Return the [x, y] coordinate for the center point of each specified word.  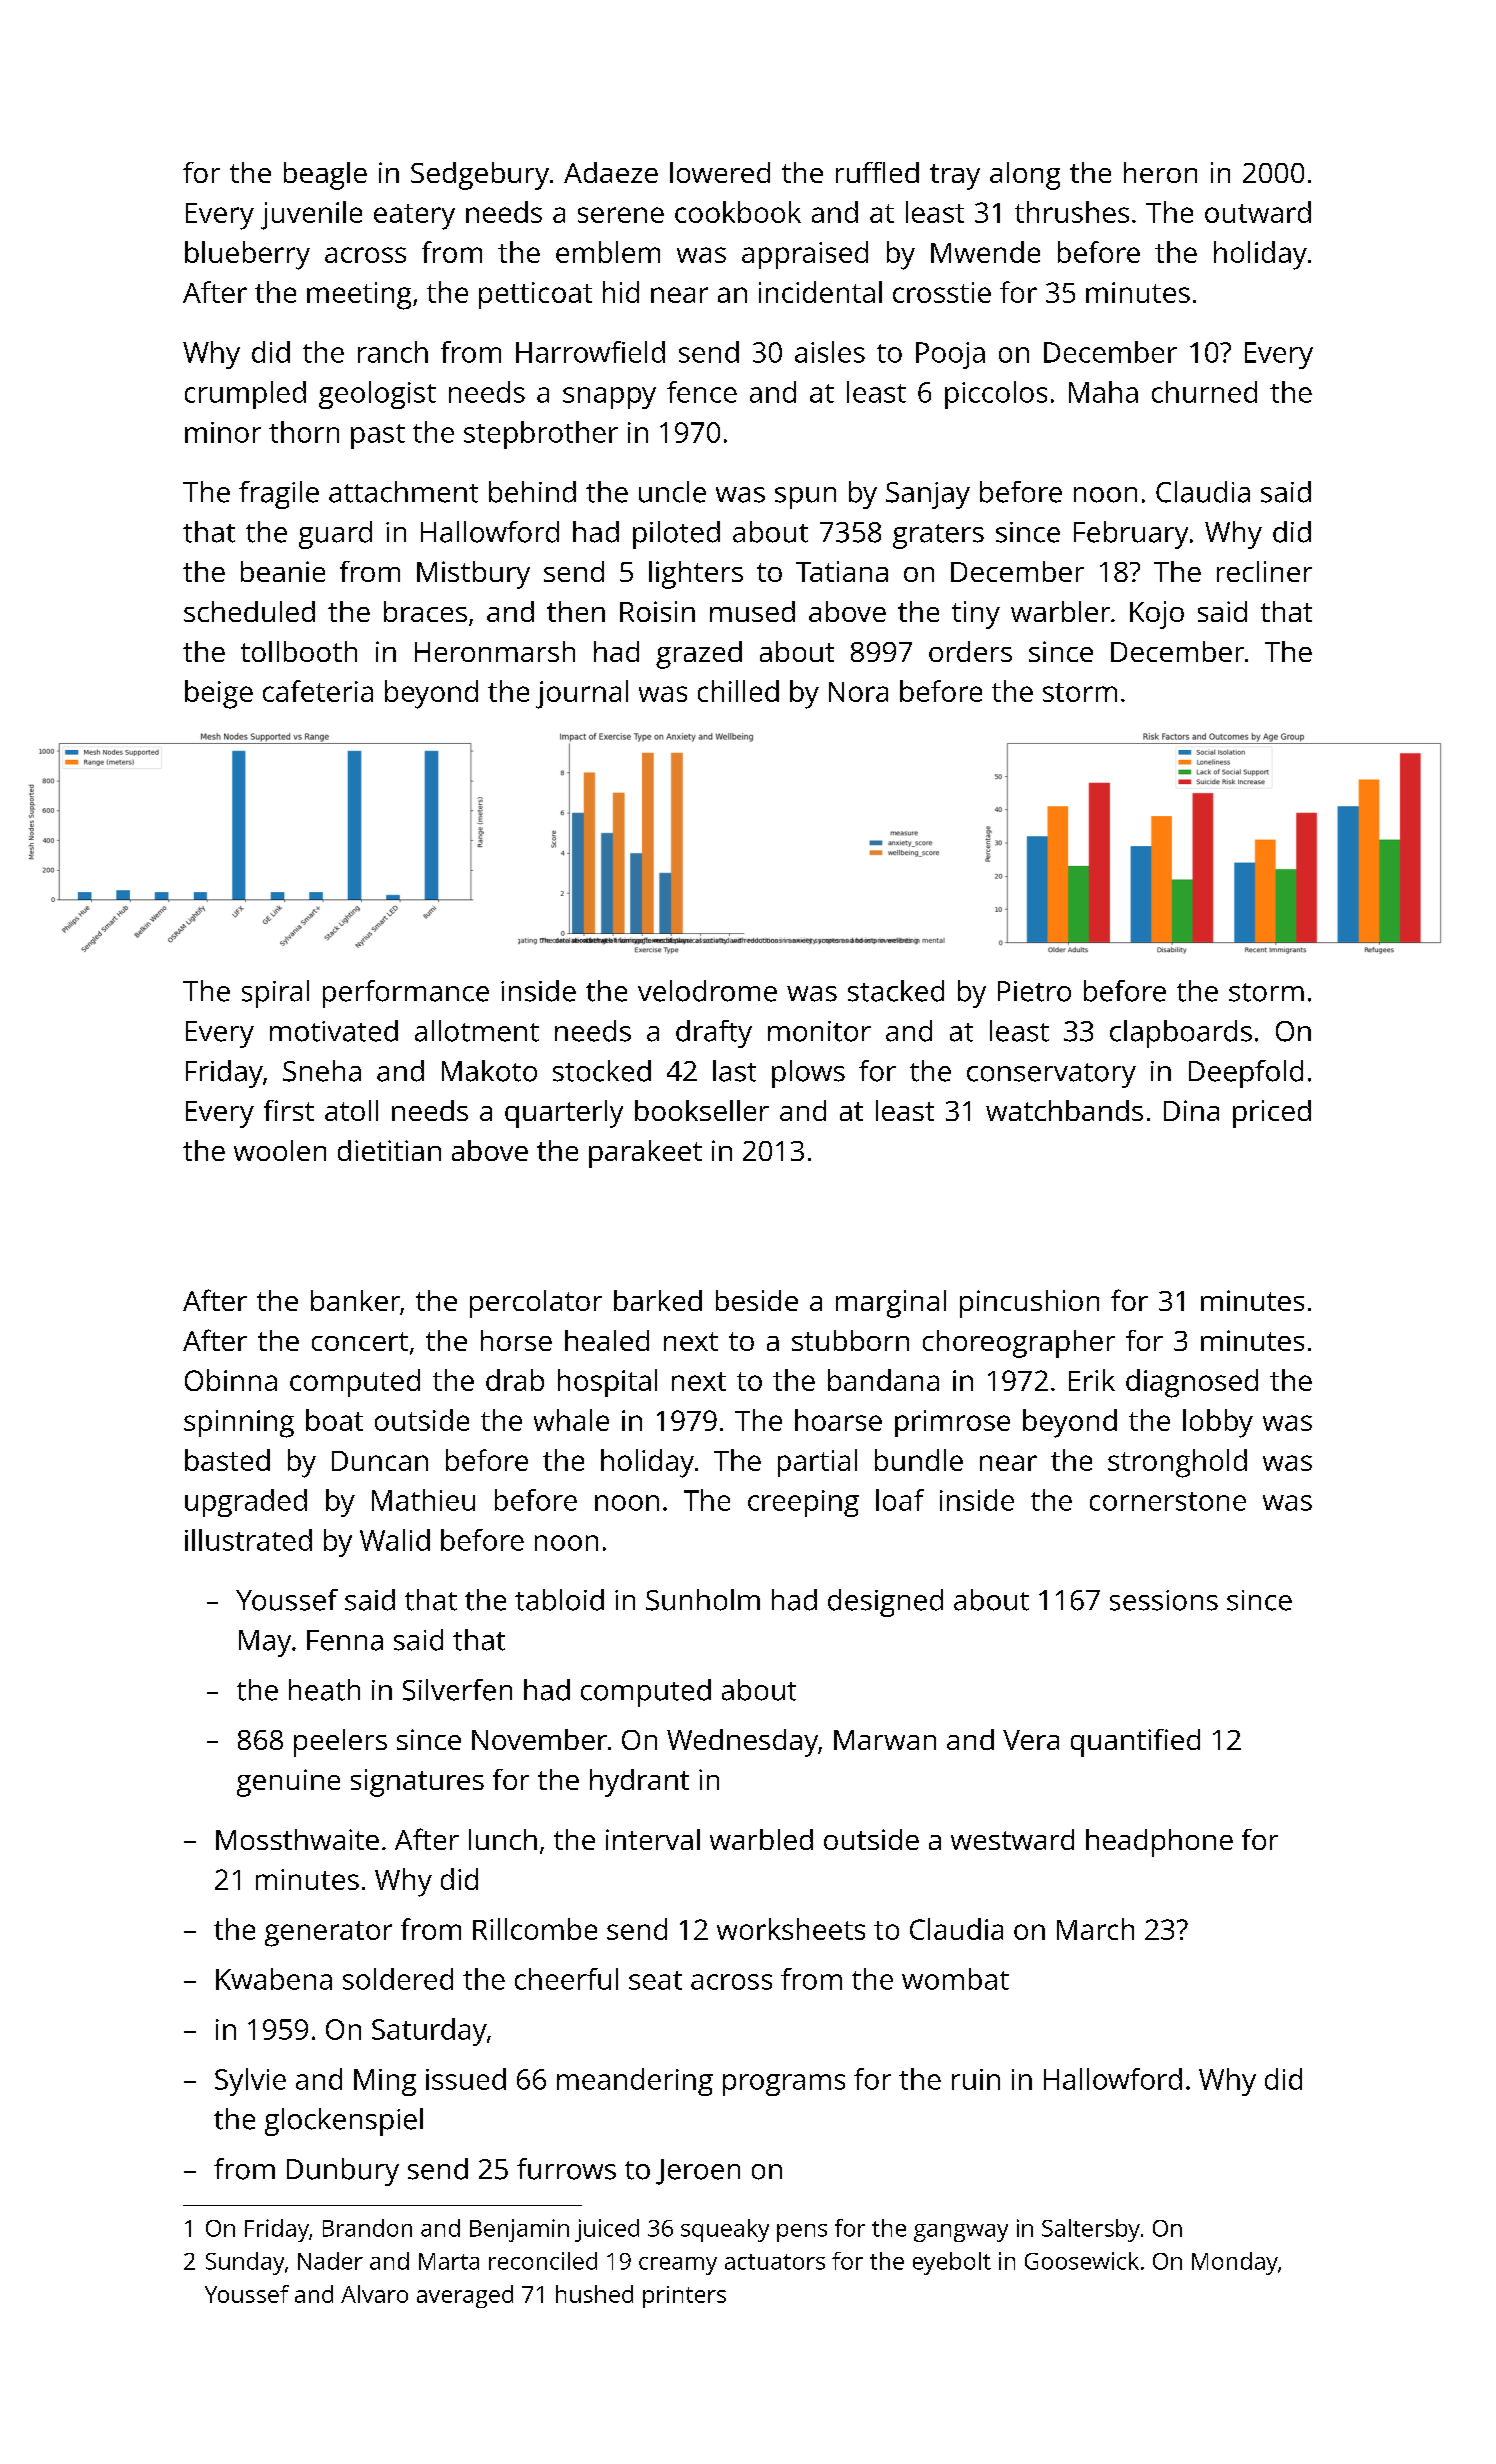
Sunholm [703, 1600]
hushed [594, 2294]
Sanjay [928, 495]
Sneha [322, 1071]
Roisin [657, 611]
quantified [1135, 1743]
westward [1012, 1839]
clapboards [1181, 1034]
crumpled [245, 395]
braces [425, 611]
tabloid [559, 1600]
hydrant [639, 1783]
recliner [1264, 571]
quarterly [564, 1114]
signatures [417, 1783]
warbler [1060, 611]
